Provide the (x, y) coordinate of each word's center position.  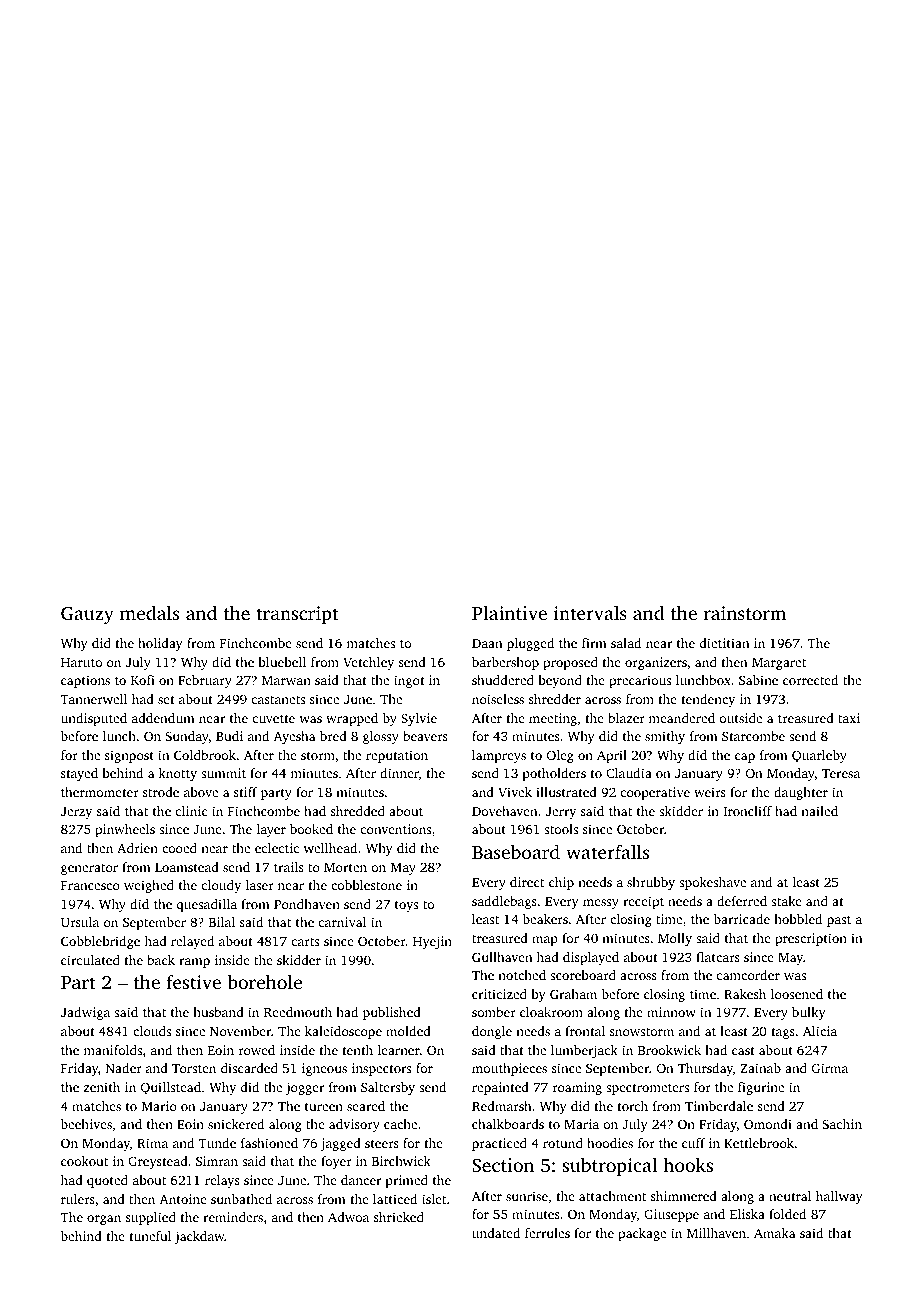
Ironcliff (747, 811)
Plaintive (509, 612)
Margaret (779, 664)
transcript (297, 615)
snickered (236, 1124)
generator (89, 869)
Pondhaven (307, 904)
